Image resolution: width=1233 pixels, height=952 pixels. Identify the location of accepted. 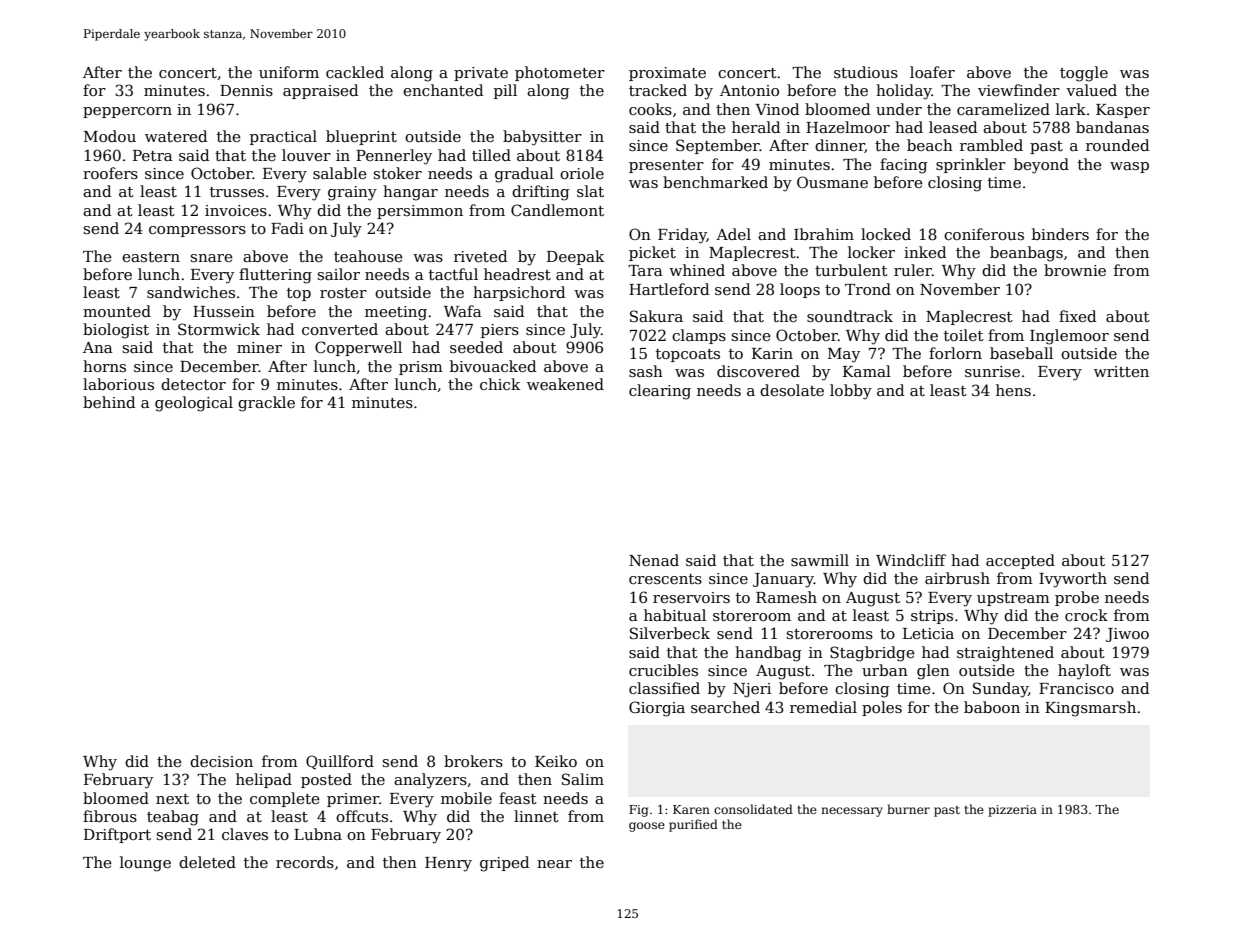
(1020, 561).
